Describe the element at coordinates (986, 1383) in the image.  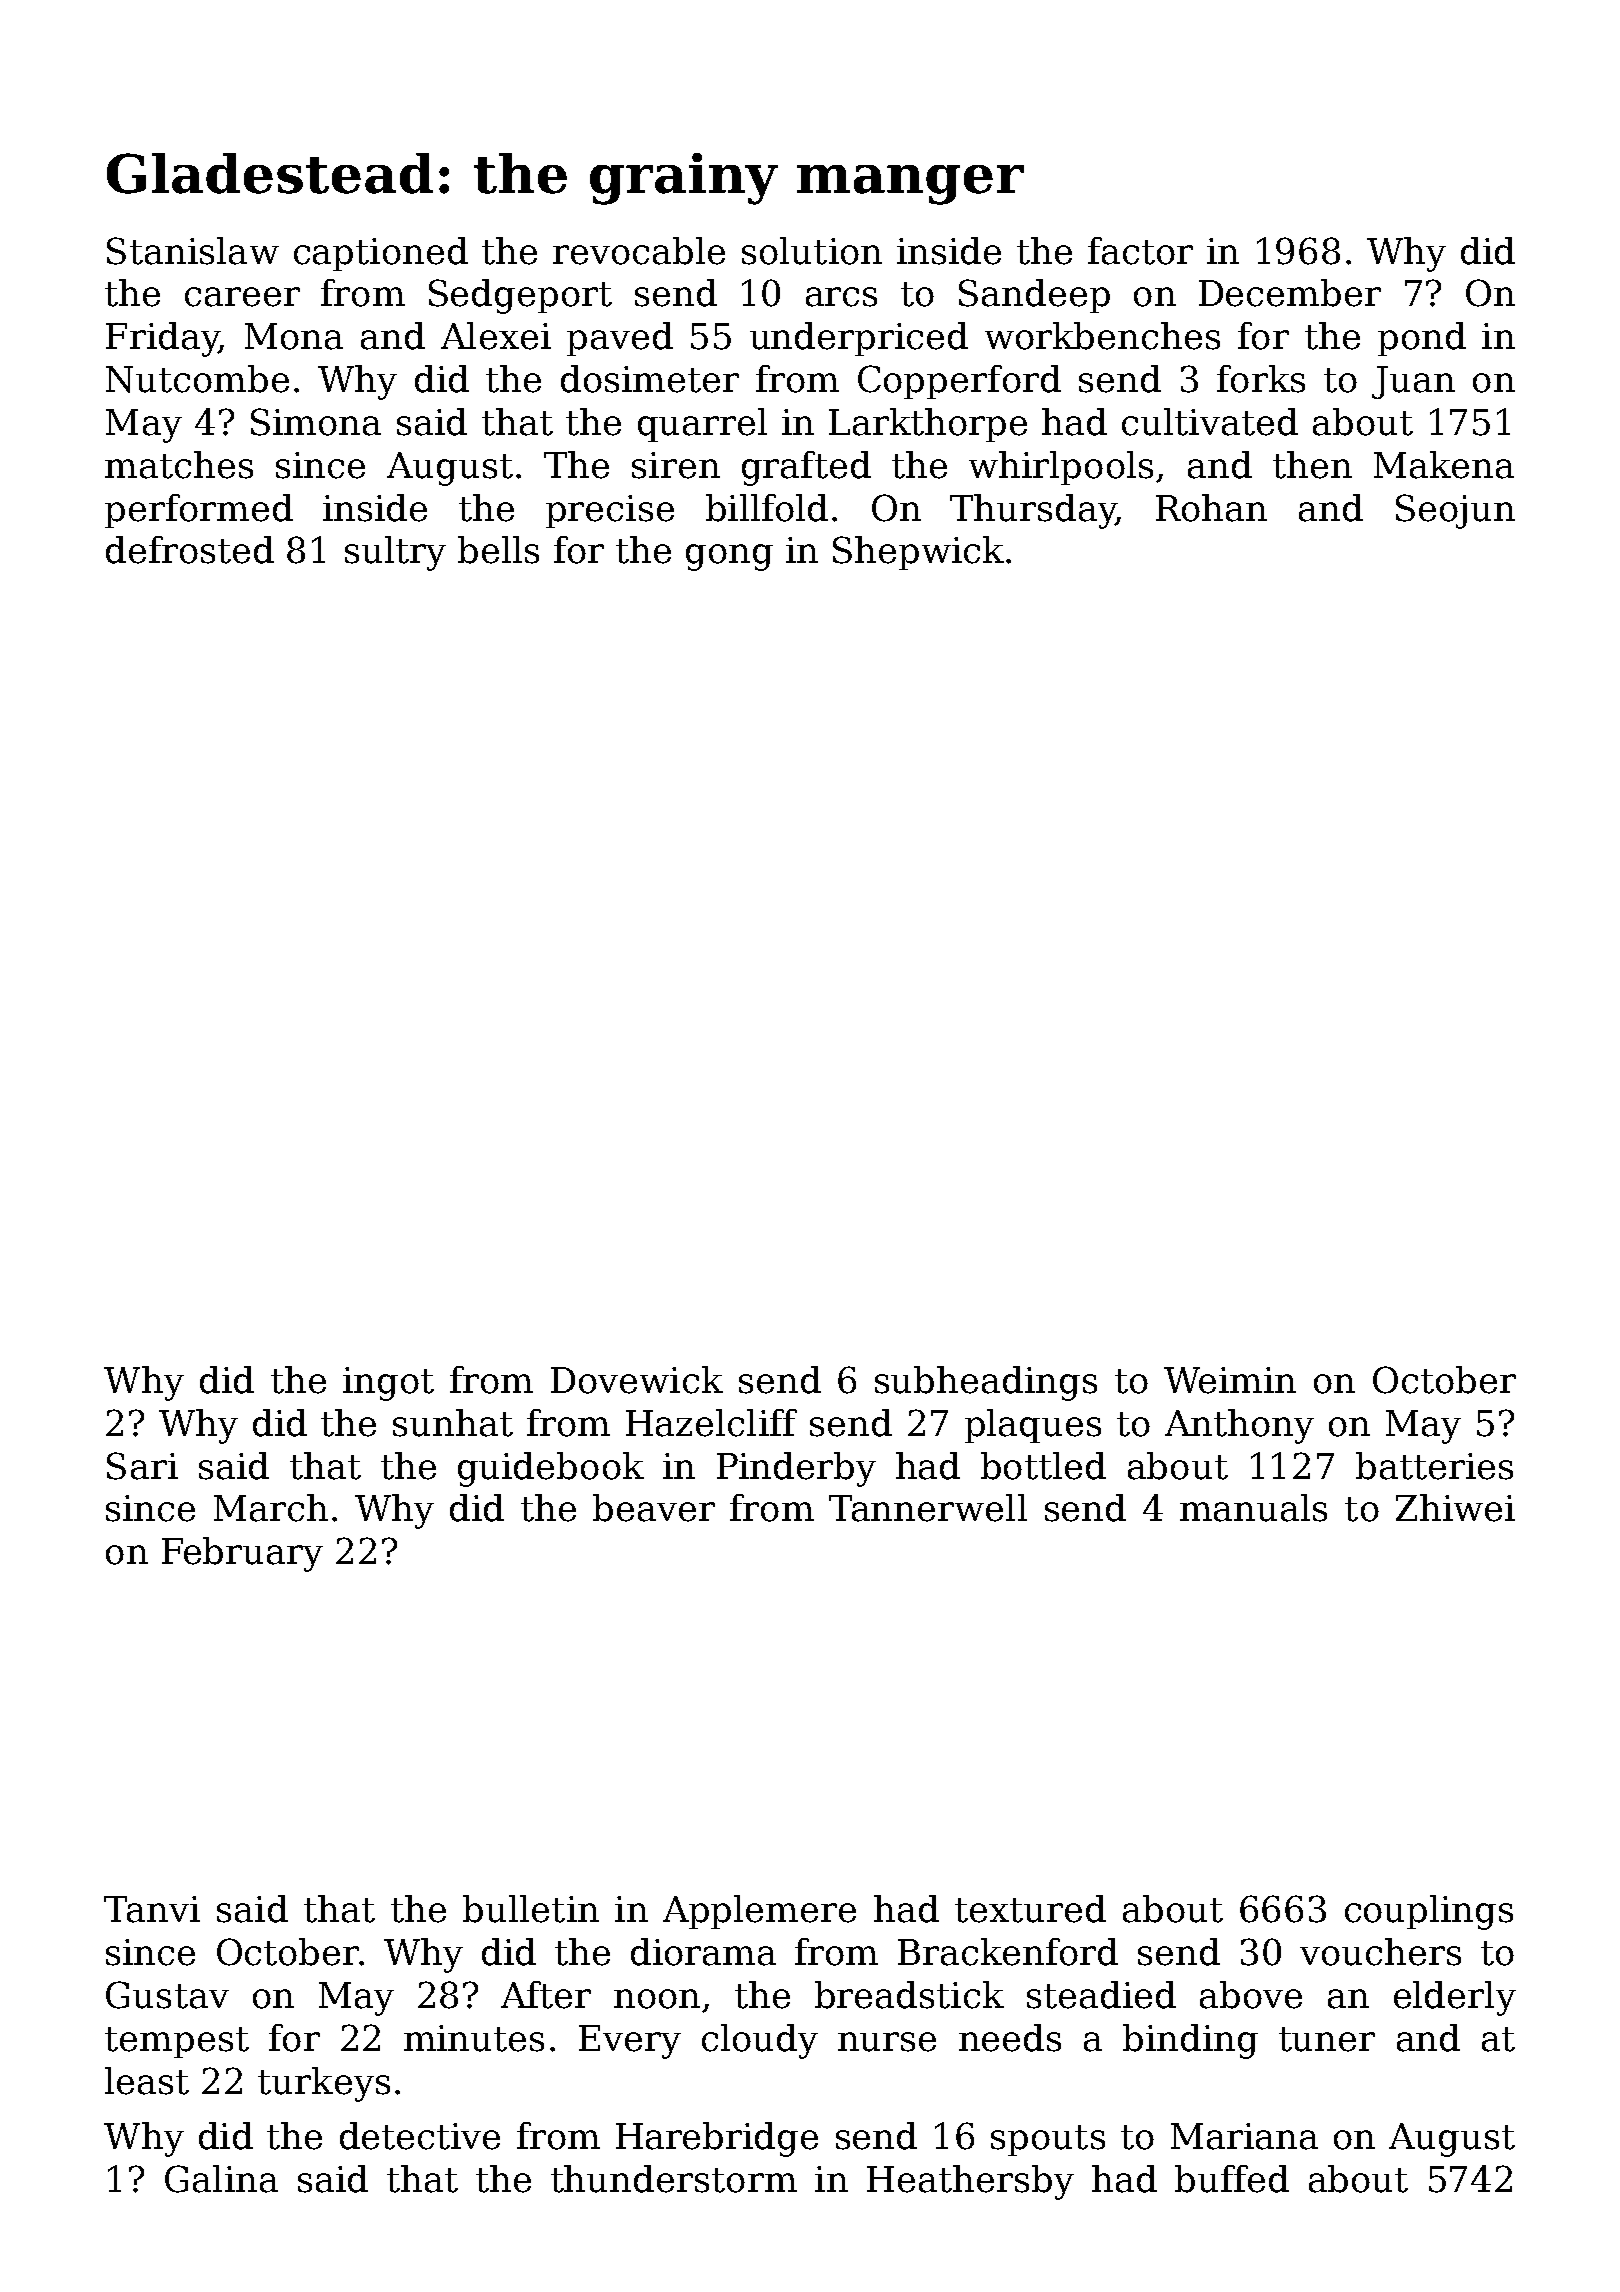
I see `subheadings` at that location.
